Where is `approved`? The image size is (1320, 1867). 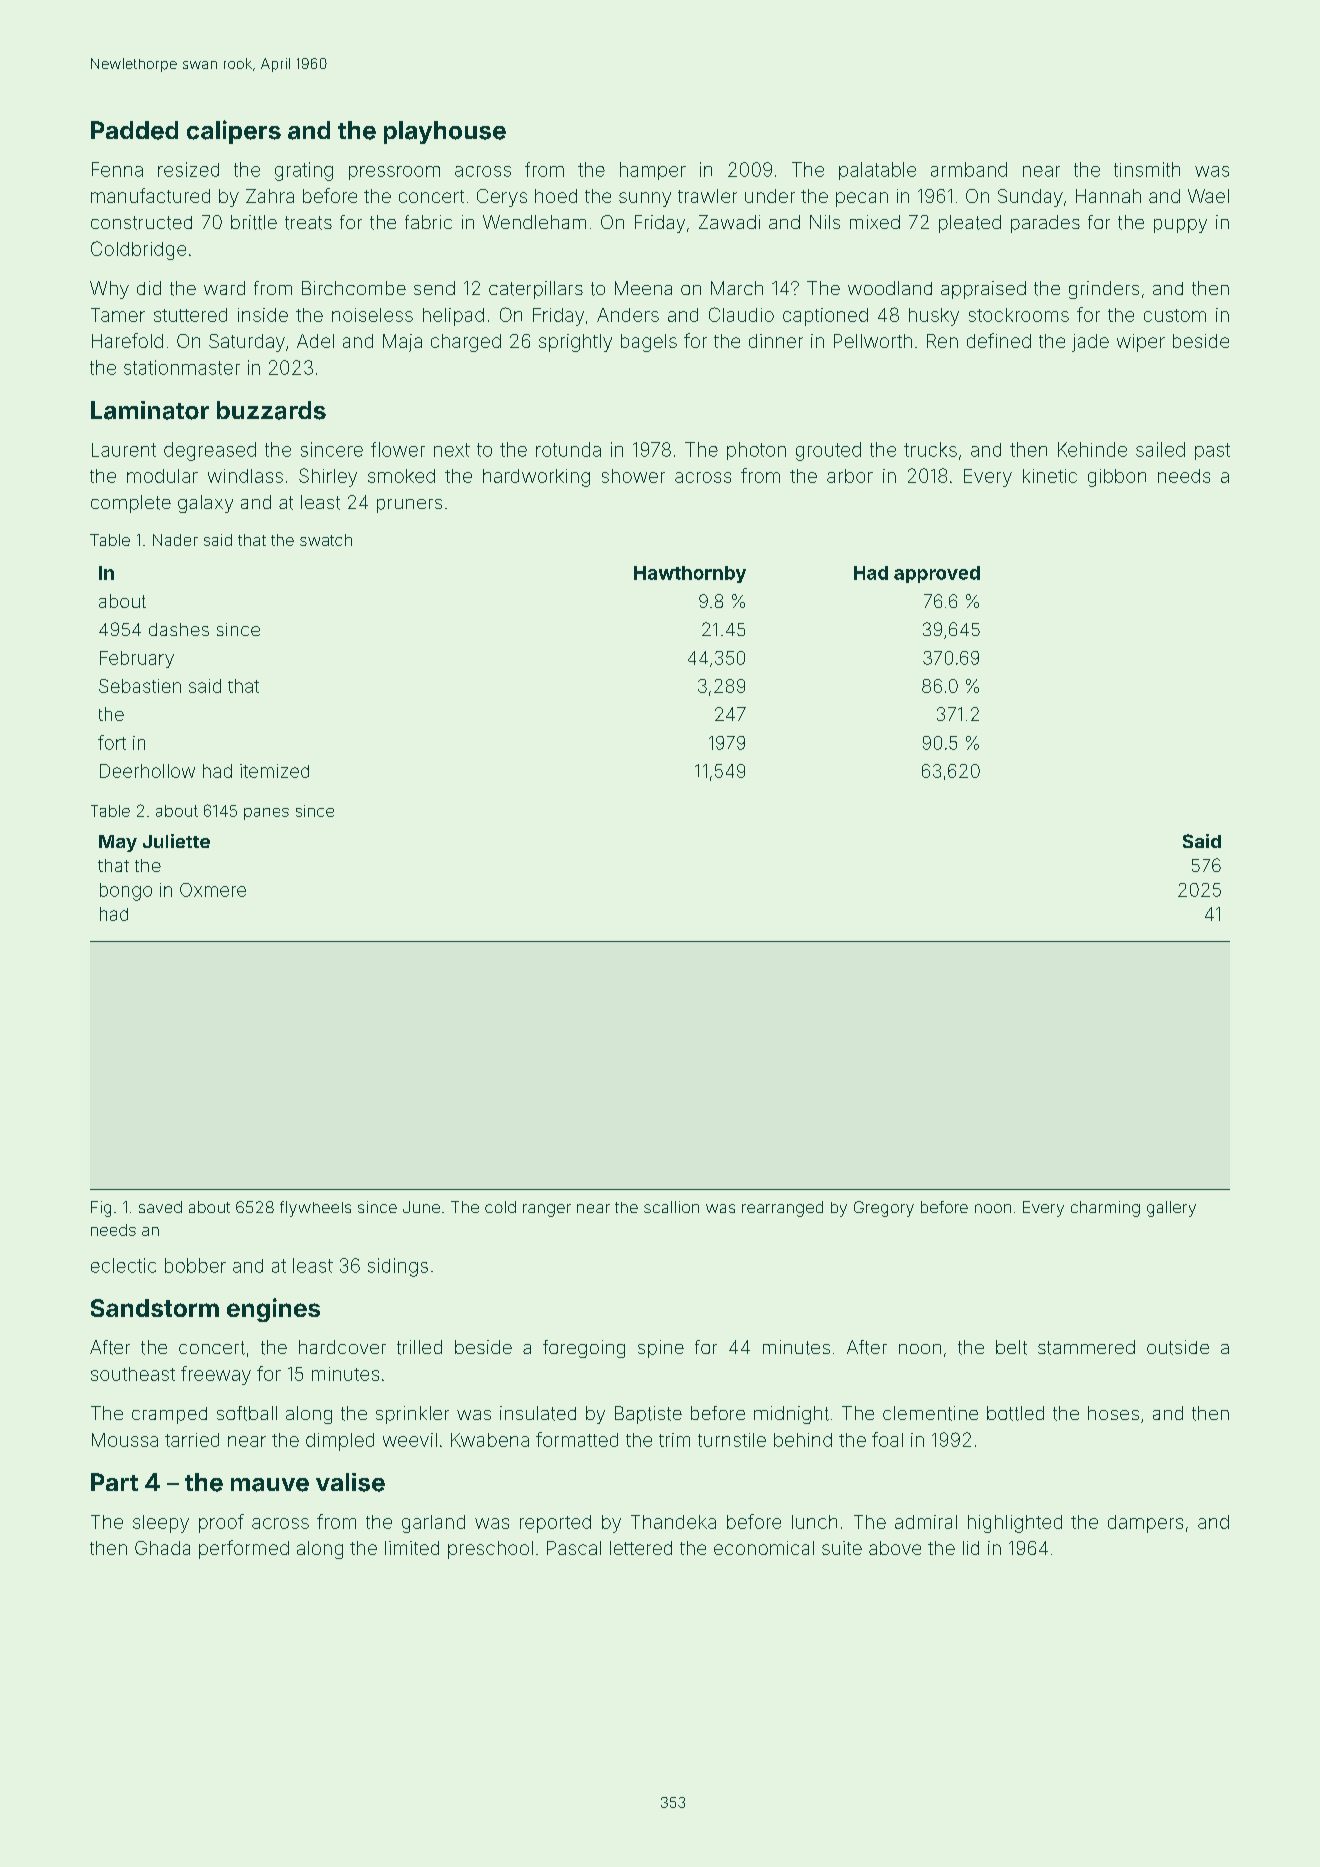 approved is located at coordinates (937, 574).
